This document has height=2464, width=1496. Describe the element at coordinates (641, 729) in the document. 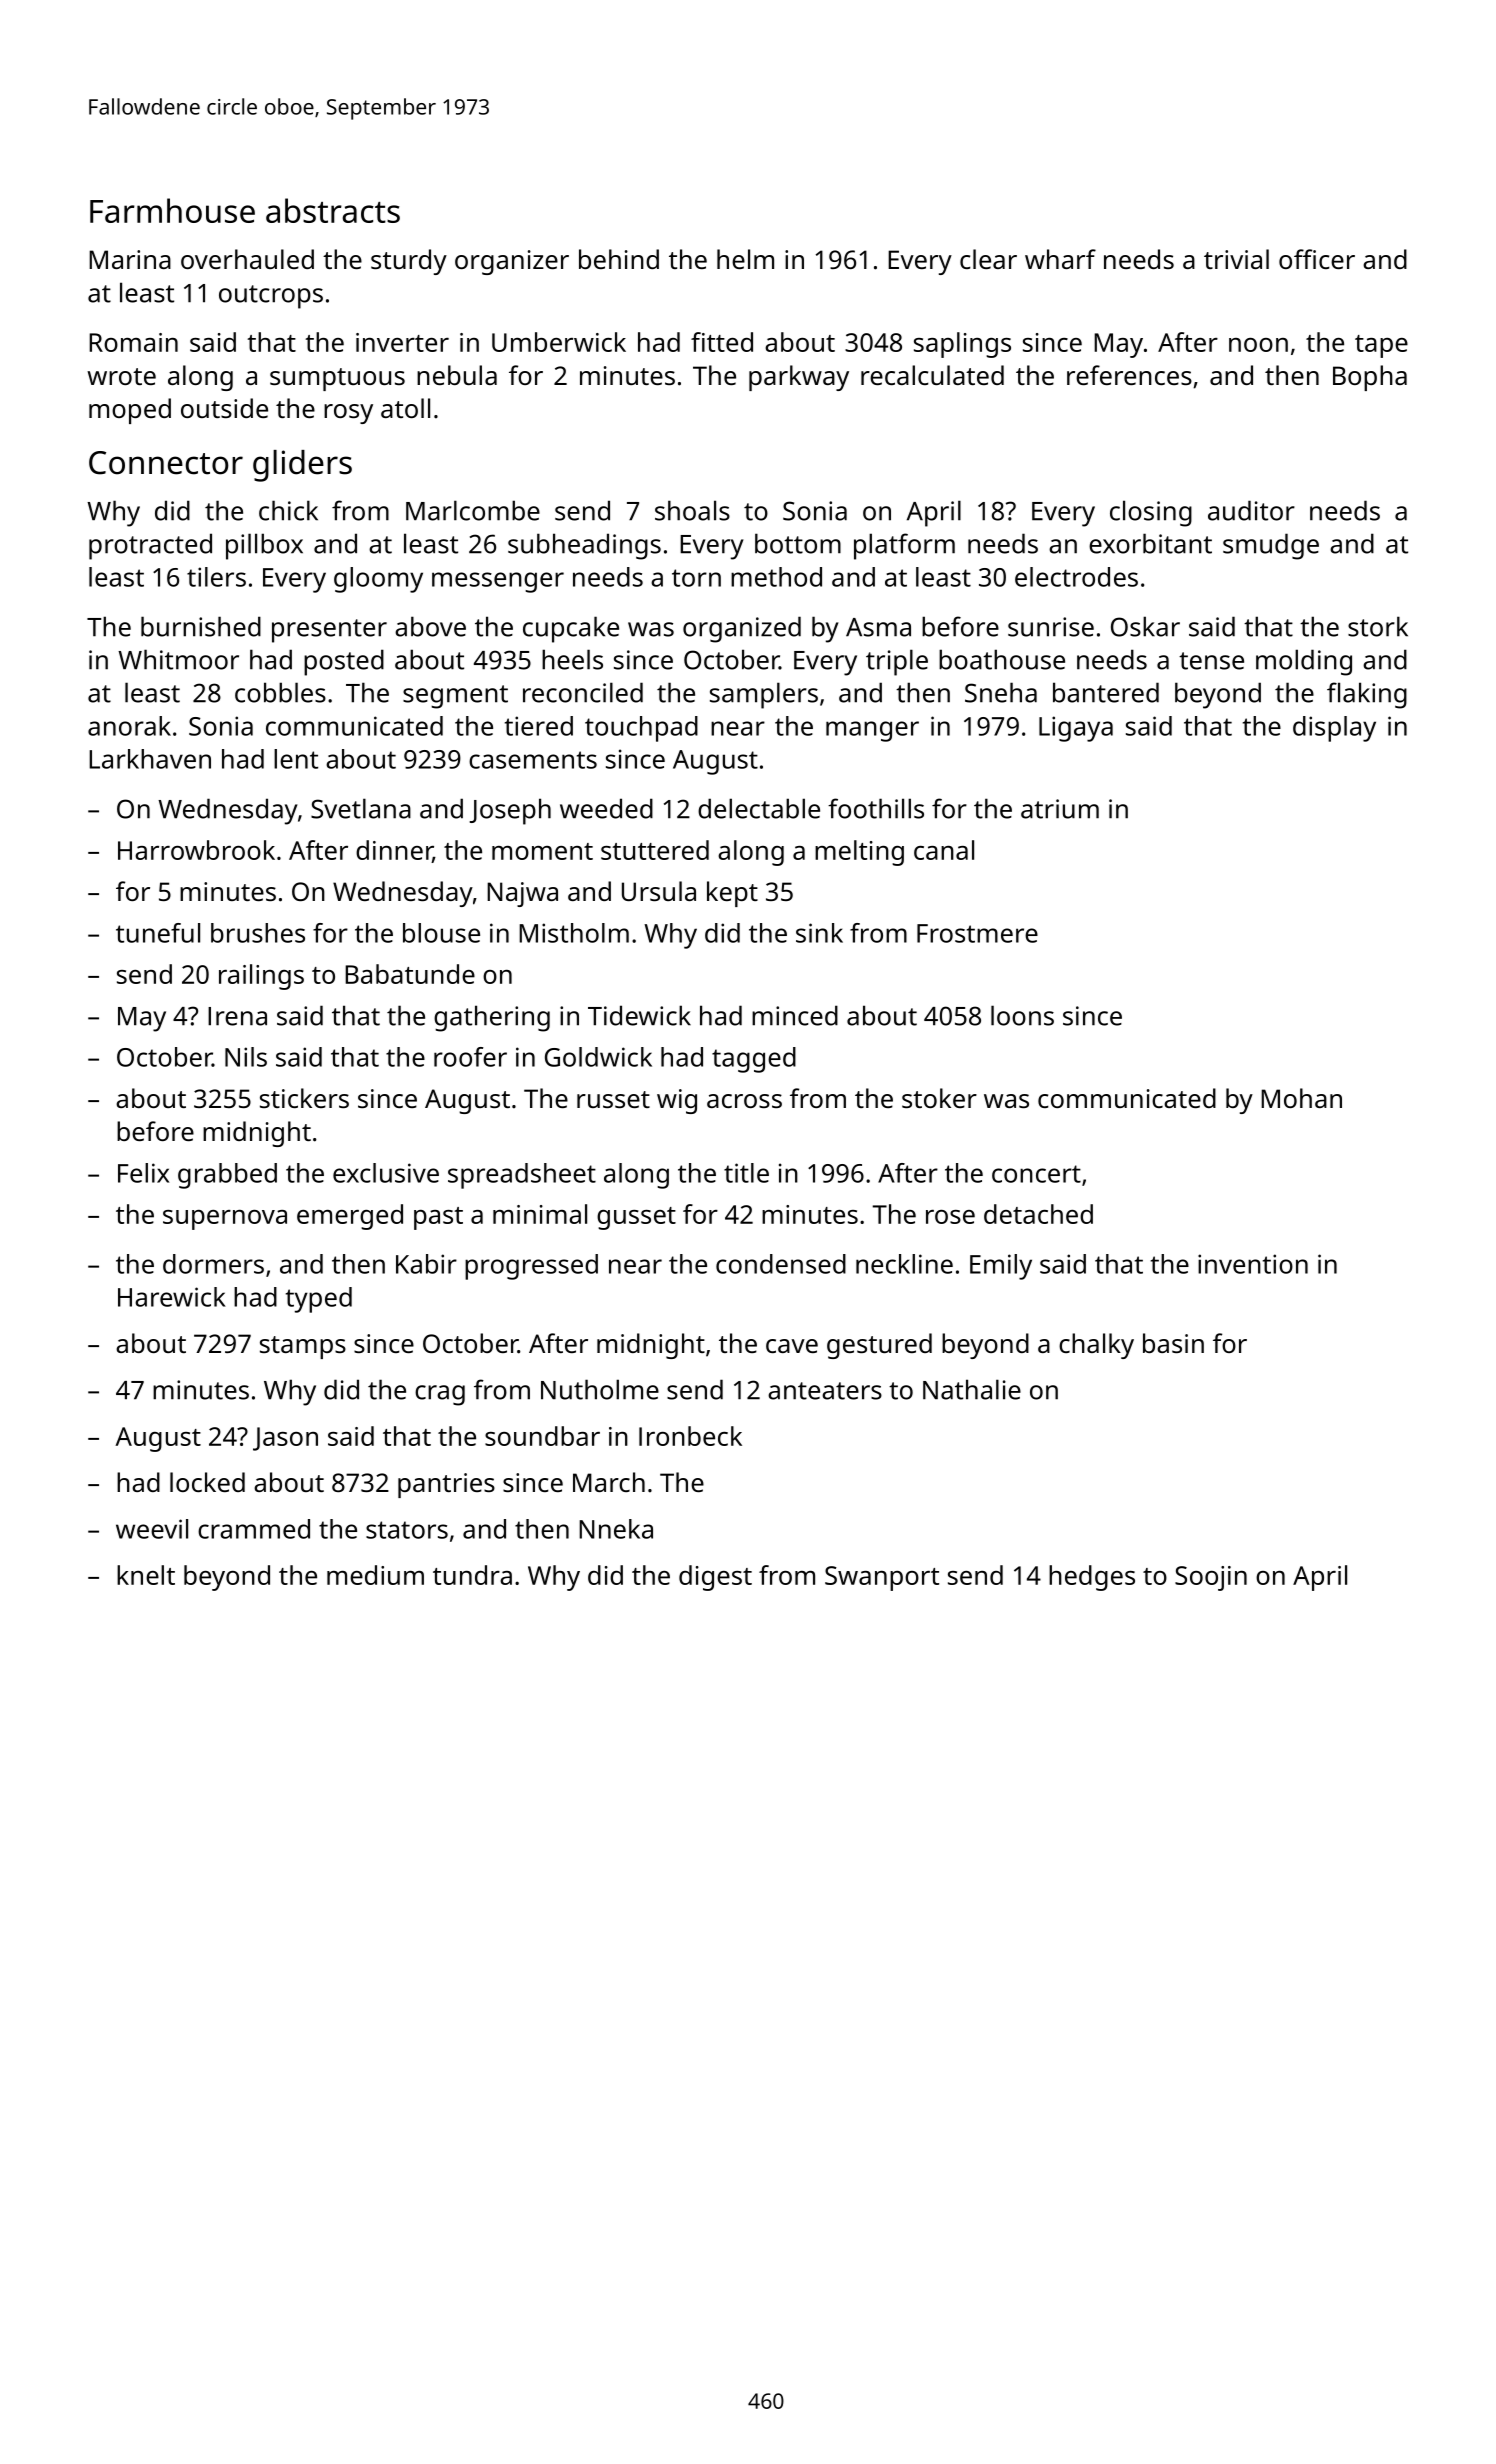

I see `touchpad` at that location.
